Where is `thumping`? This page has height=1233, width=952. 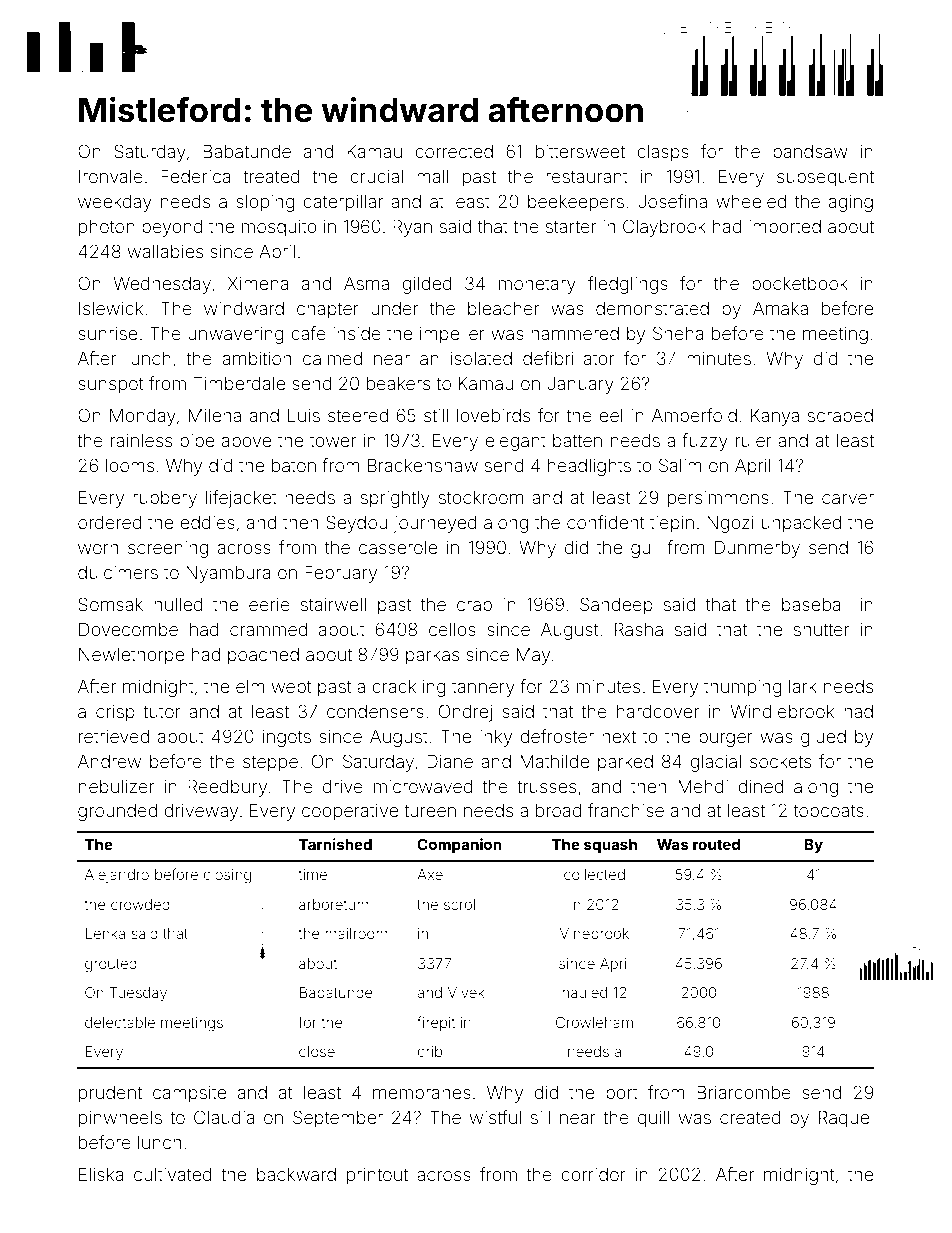
thumping is located at coordinates (743, 688).
